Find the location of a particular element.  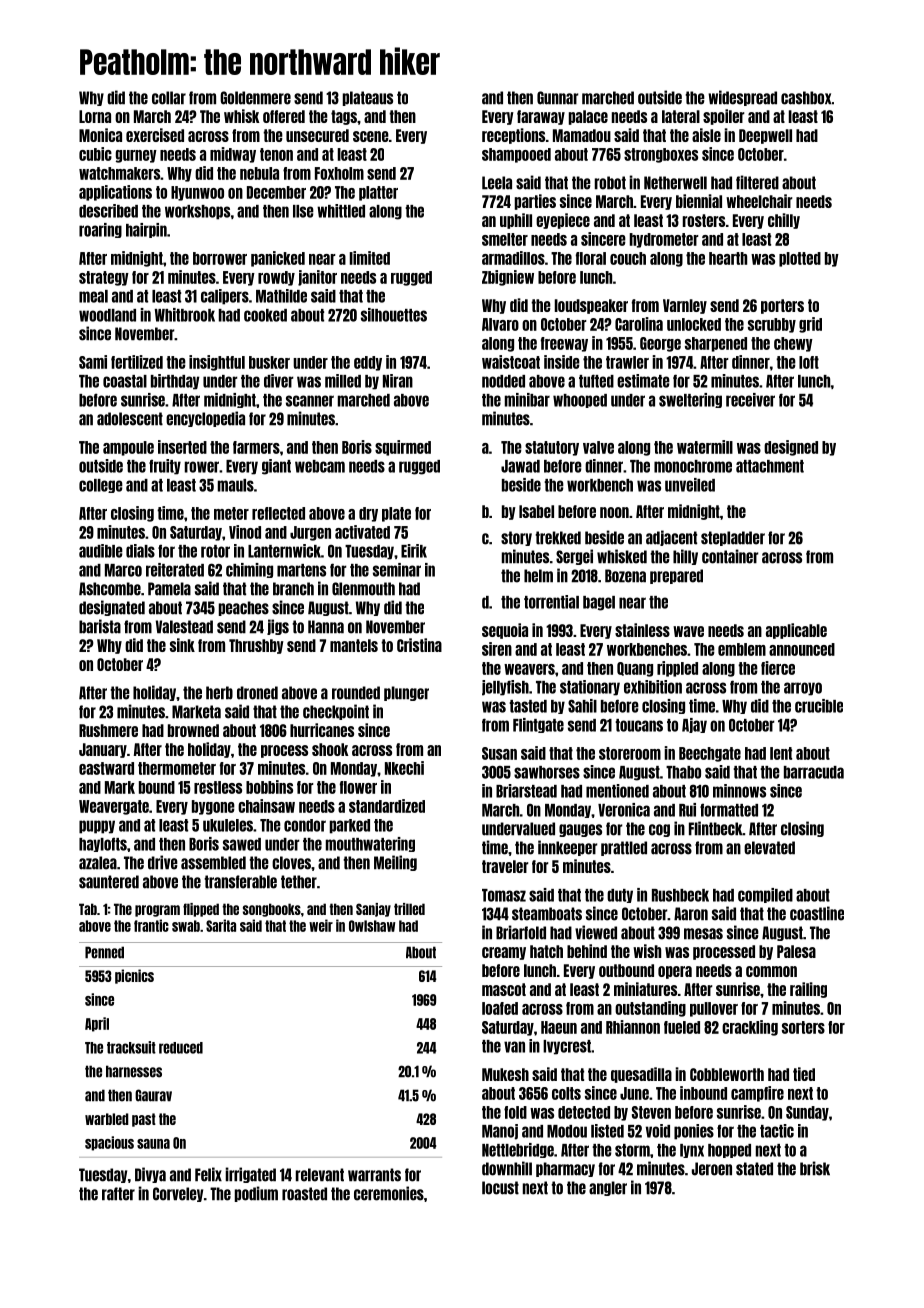

loafed is located at coordinates (500, 1008).
